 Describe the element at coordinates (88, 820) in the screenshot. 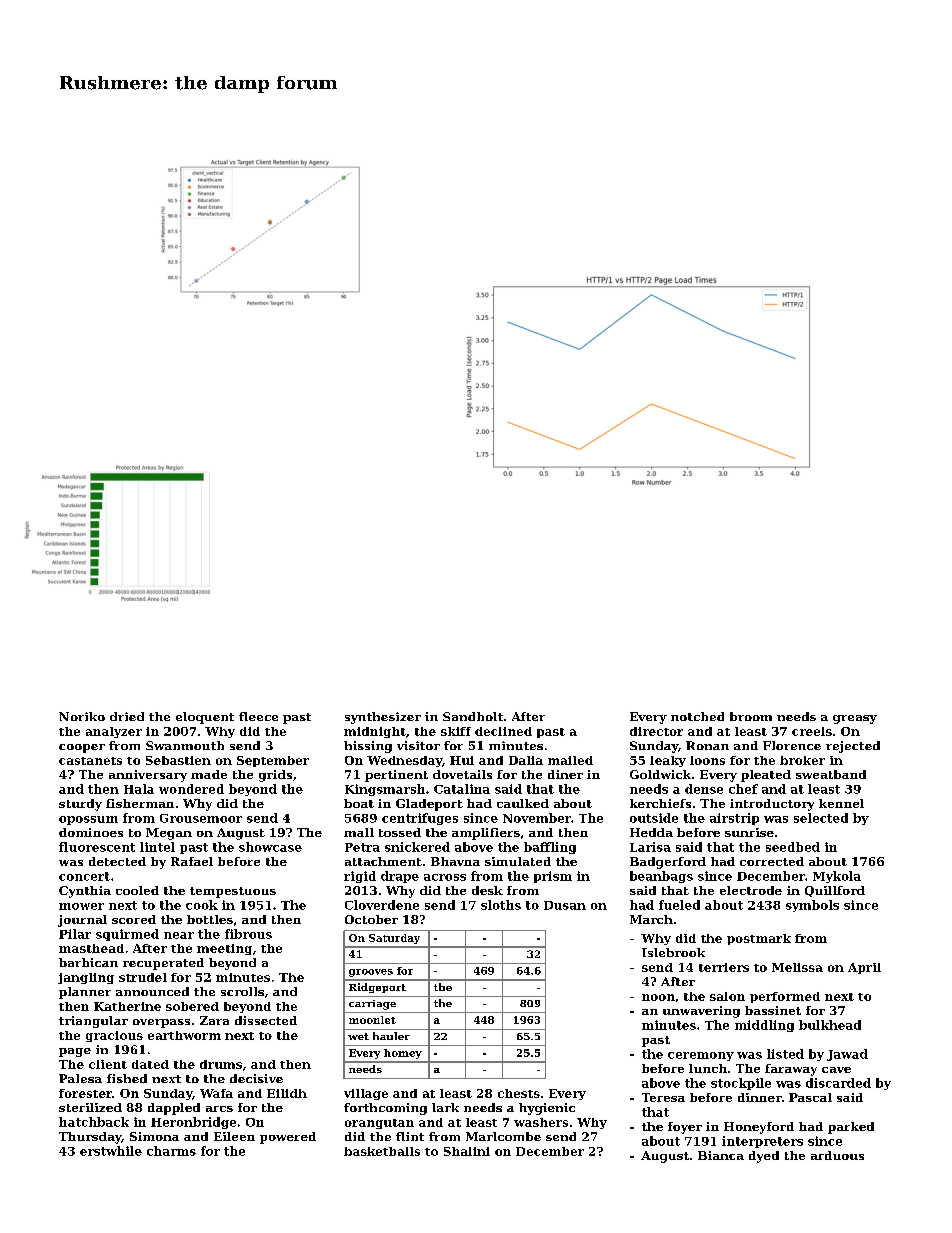

I see `opossum` at that location.
